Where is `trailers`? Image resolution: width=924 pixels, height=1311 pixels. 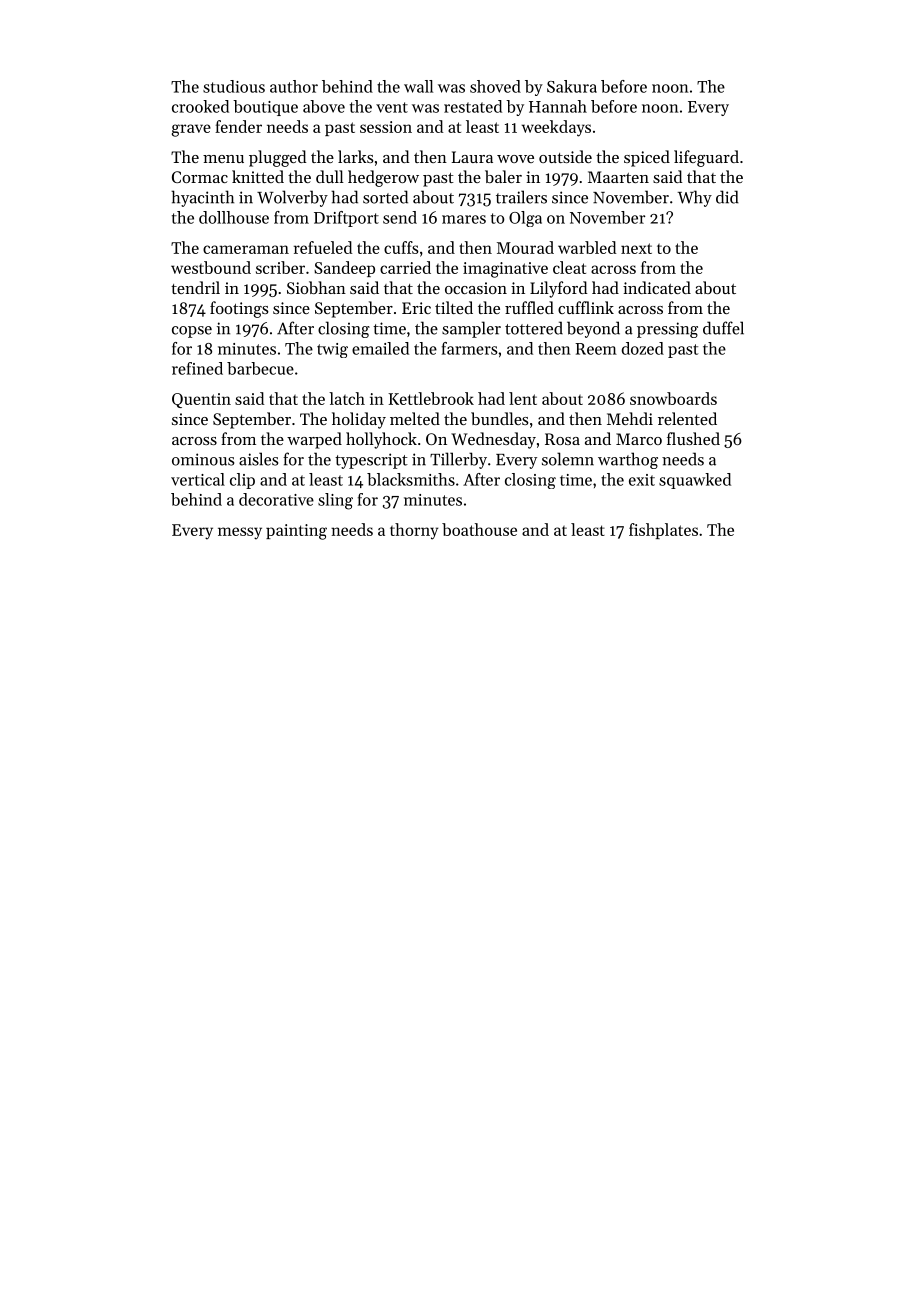
trailers is located at coordinates (521, 197).
